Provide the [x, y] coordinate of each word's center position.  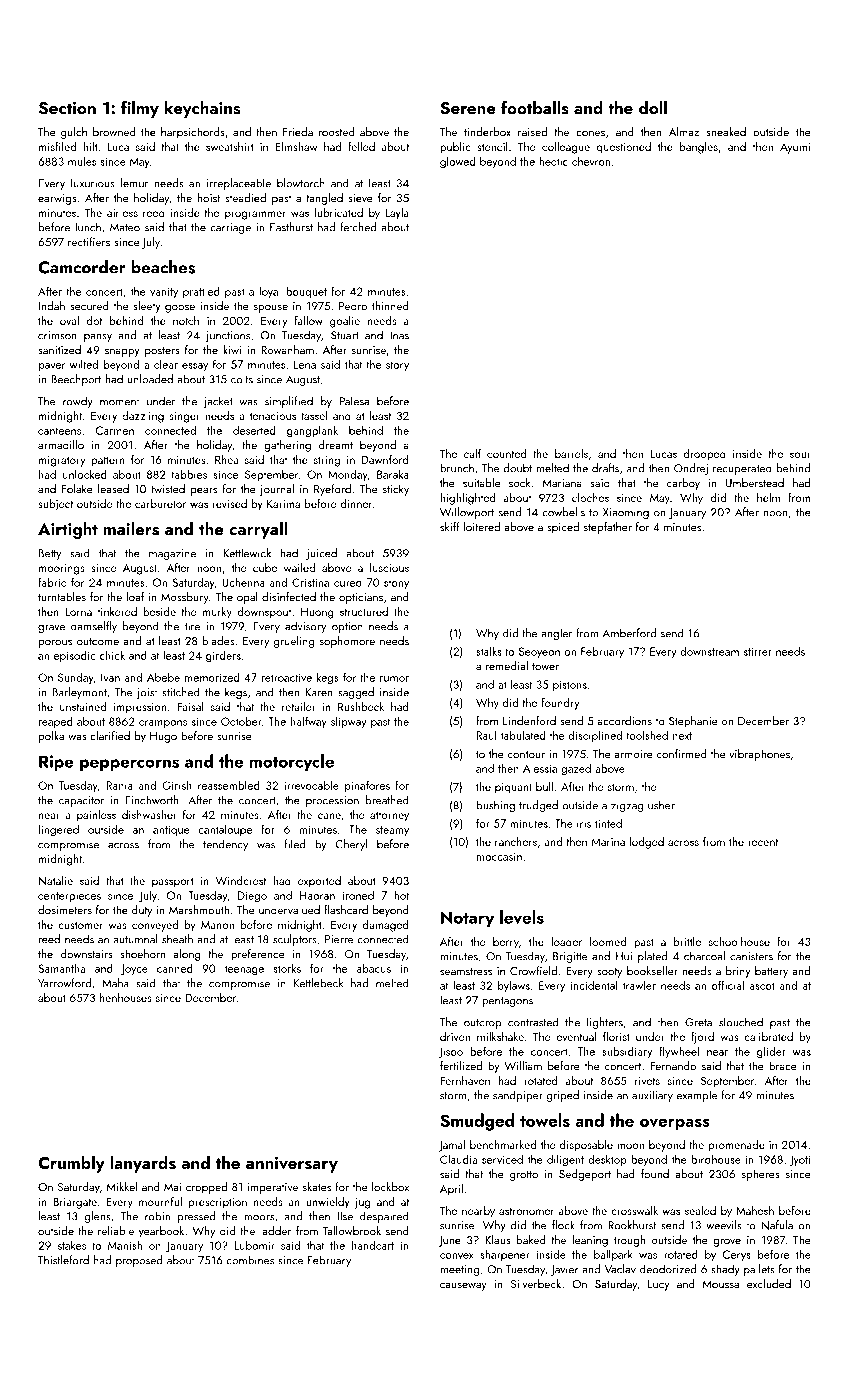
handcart [373, 1245]
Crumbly [71, 1164]
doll [653, 107]
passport [172, 883]
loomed [608, 941]
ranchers [516, 841]
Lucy [658, 1285]
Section [67, 108]
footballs [535, 107]
